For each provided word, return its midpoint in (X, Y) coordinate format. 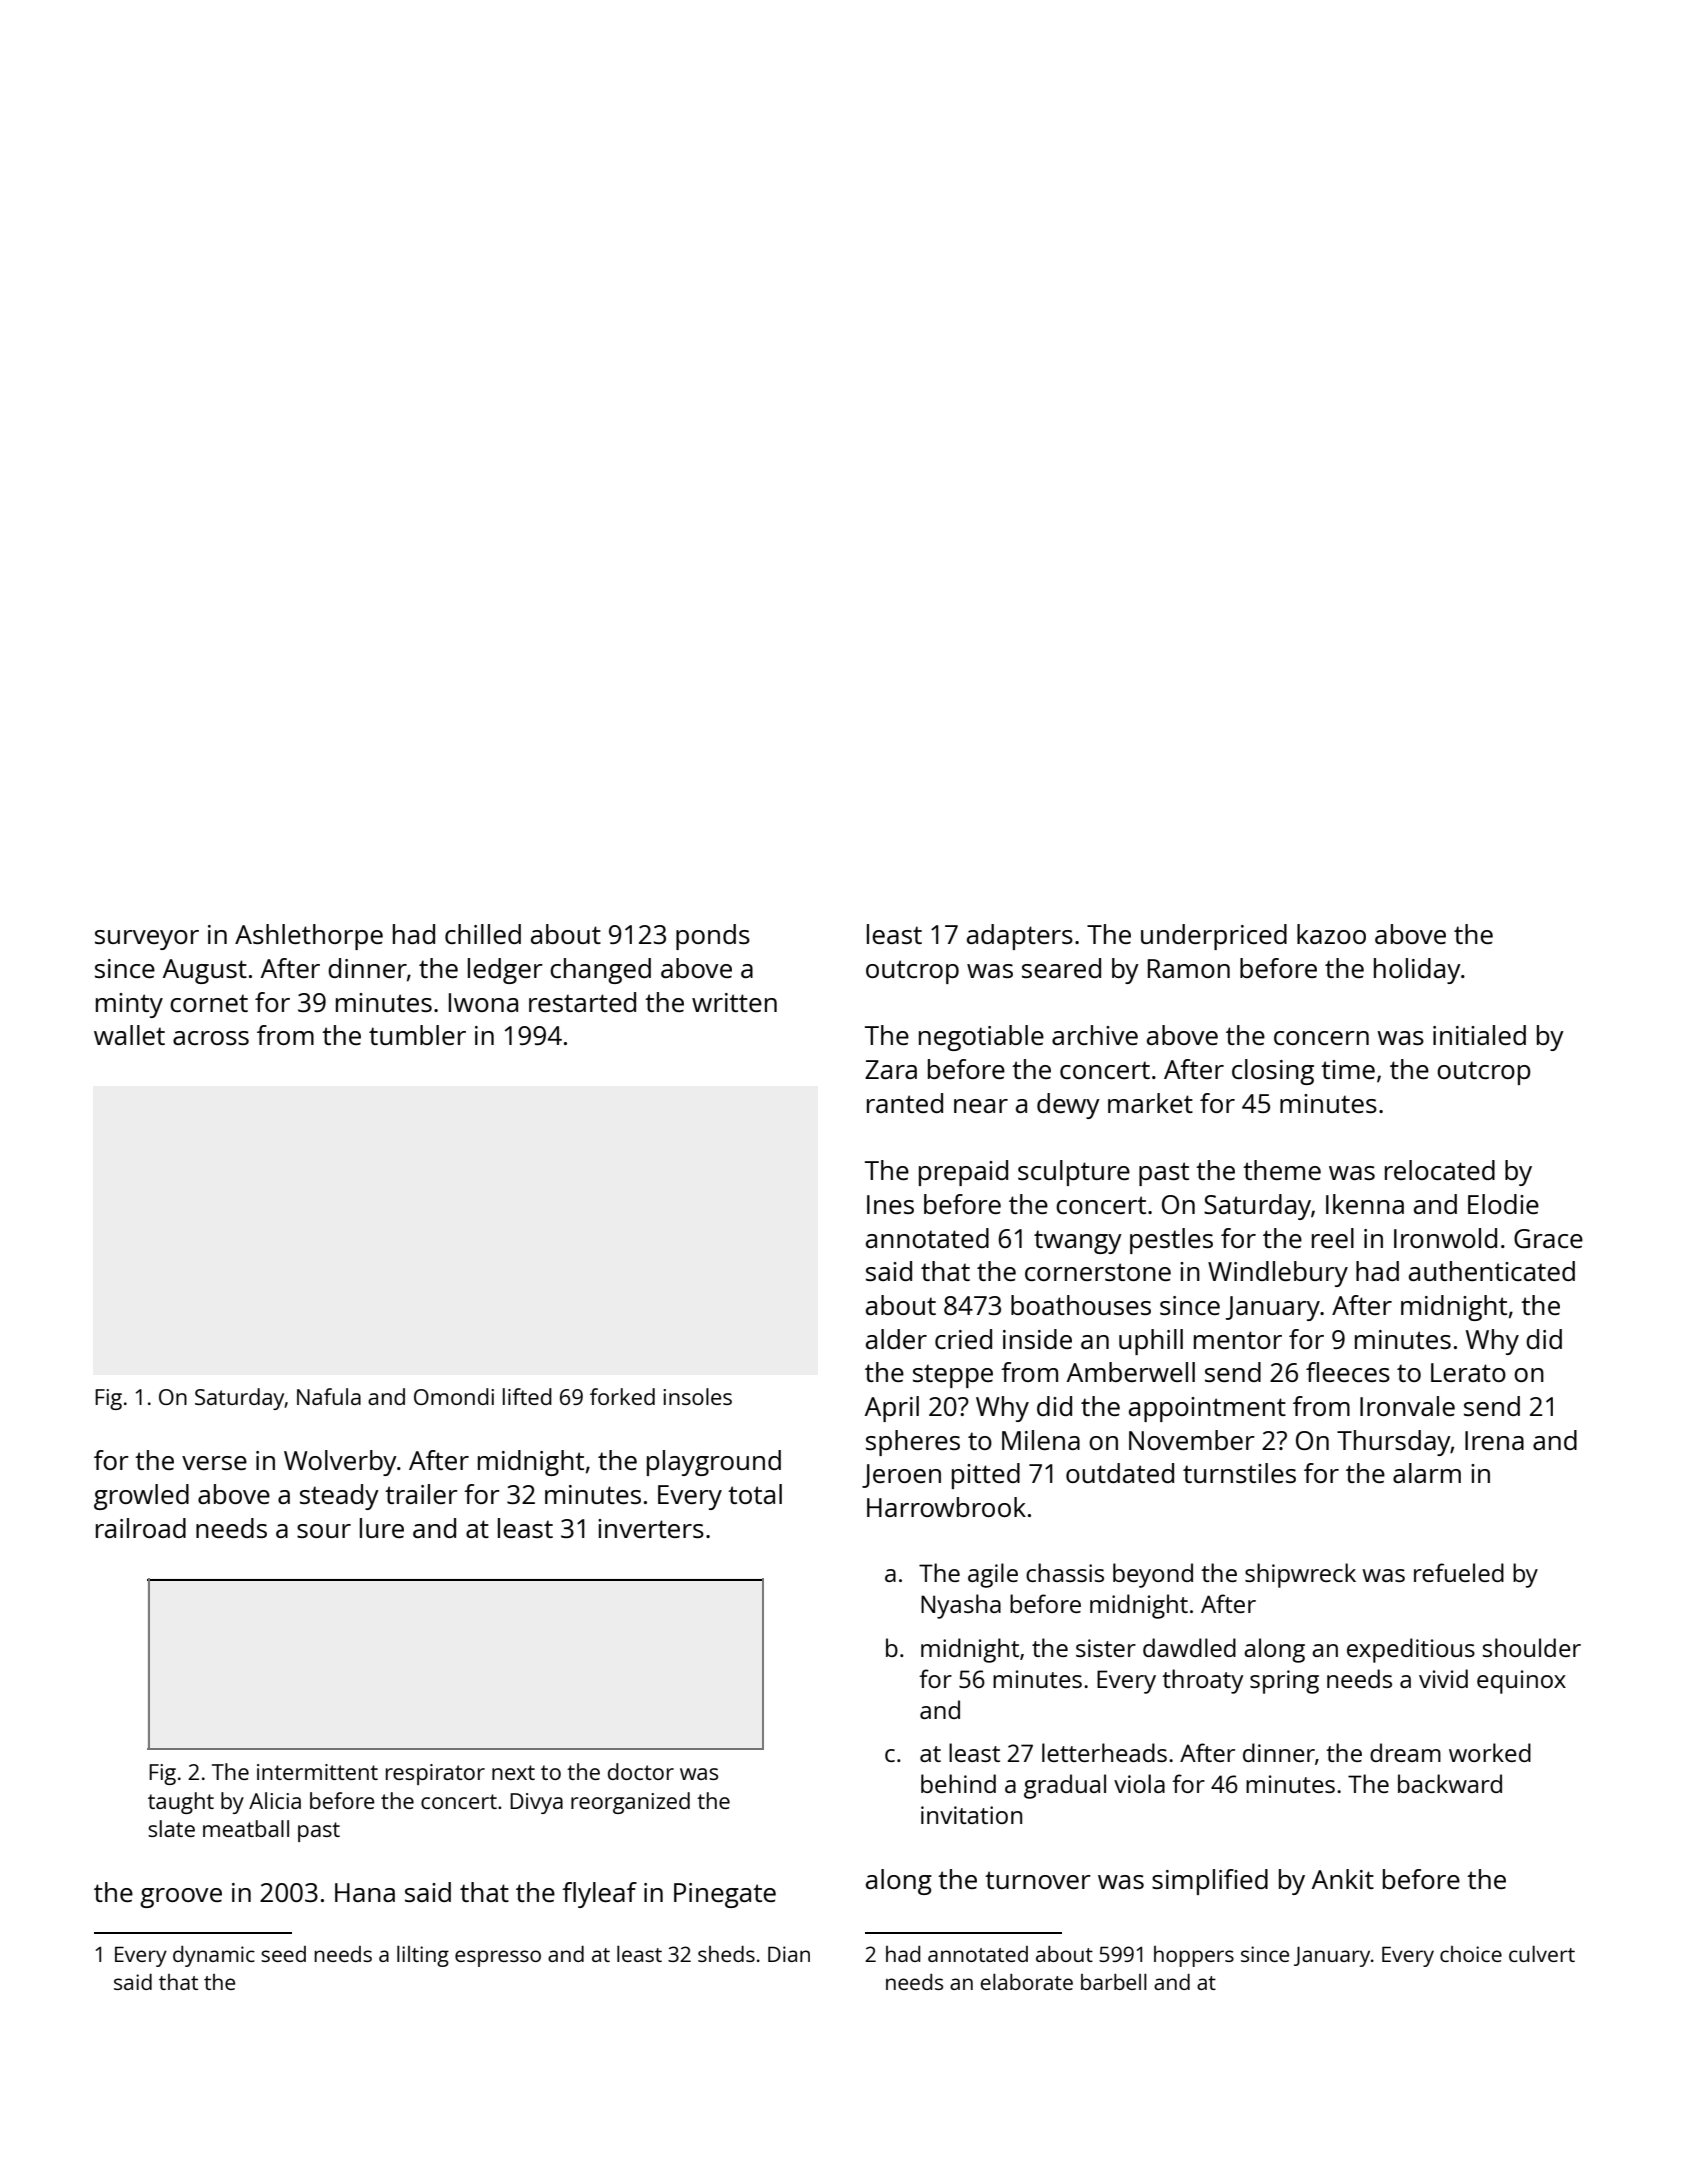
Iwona (483, 1002)
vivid (1443, 1678)
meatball (246, 1828)
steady (339, 1497)
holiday (1417, 971)
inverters (651, 1528)
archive (1095, 1035)
